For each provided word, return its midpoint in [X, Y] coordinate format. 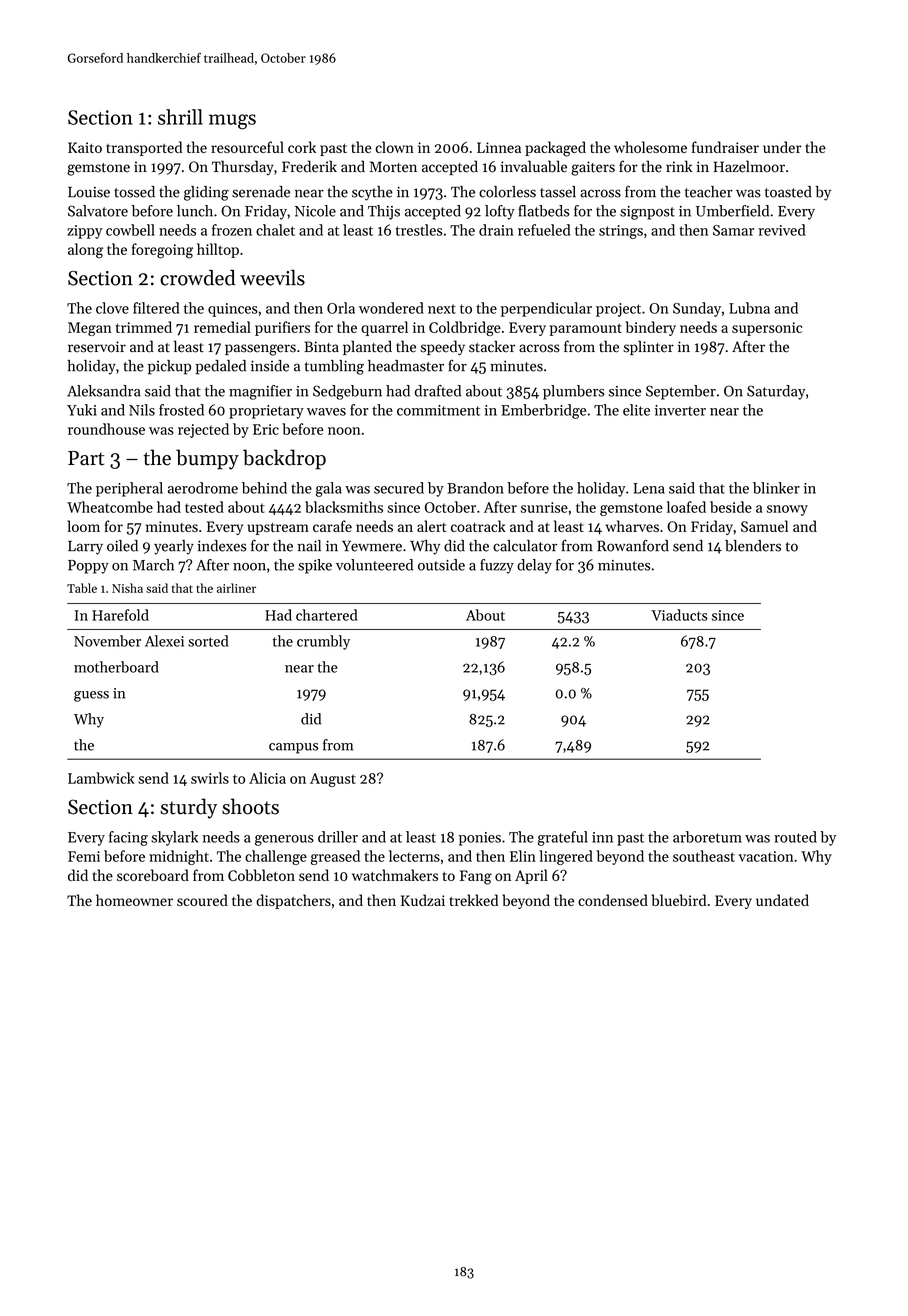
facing [128, 838]
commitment [438, 410]
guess [91, 696]
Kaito [85, 147]
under [782, 147]
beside [731, 507]
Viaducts [679, 615]
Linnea [499, 147]
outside [441, 565]
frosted [181, 410]
